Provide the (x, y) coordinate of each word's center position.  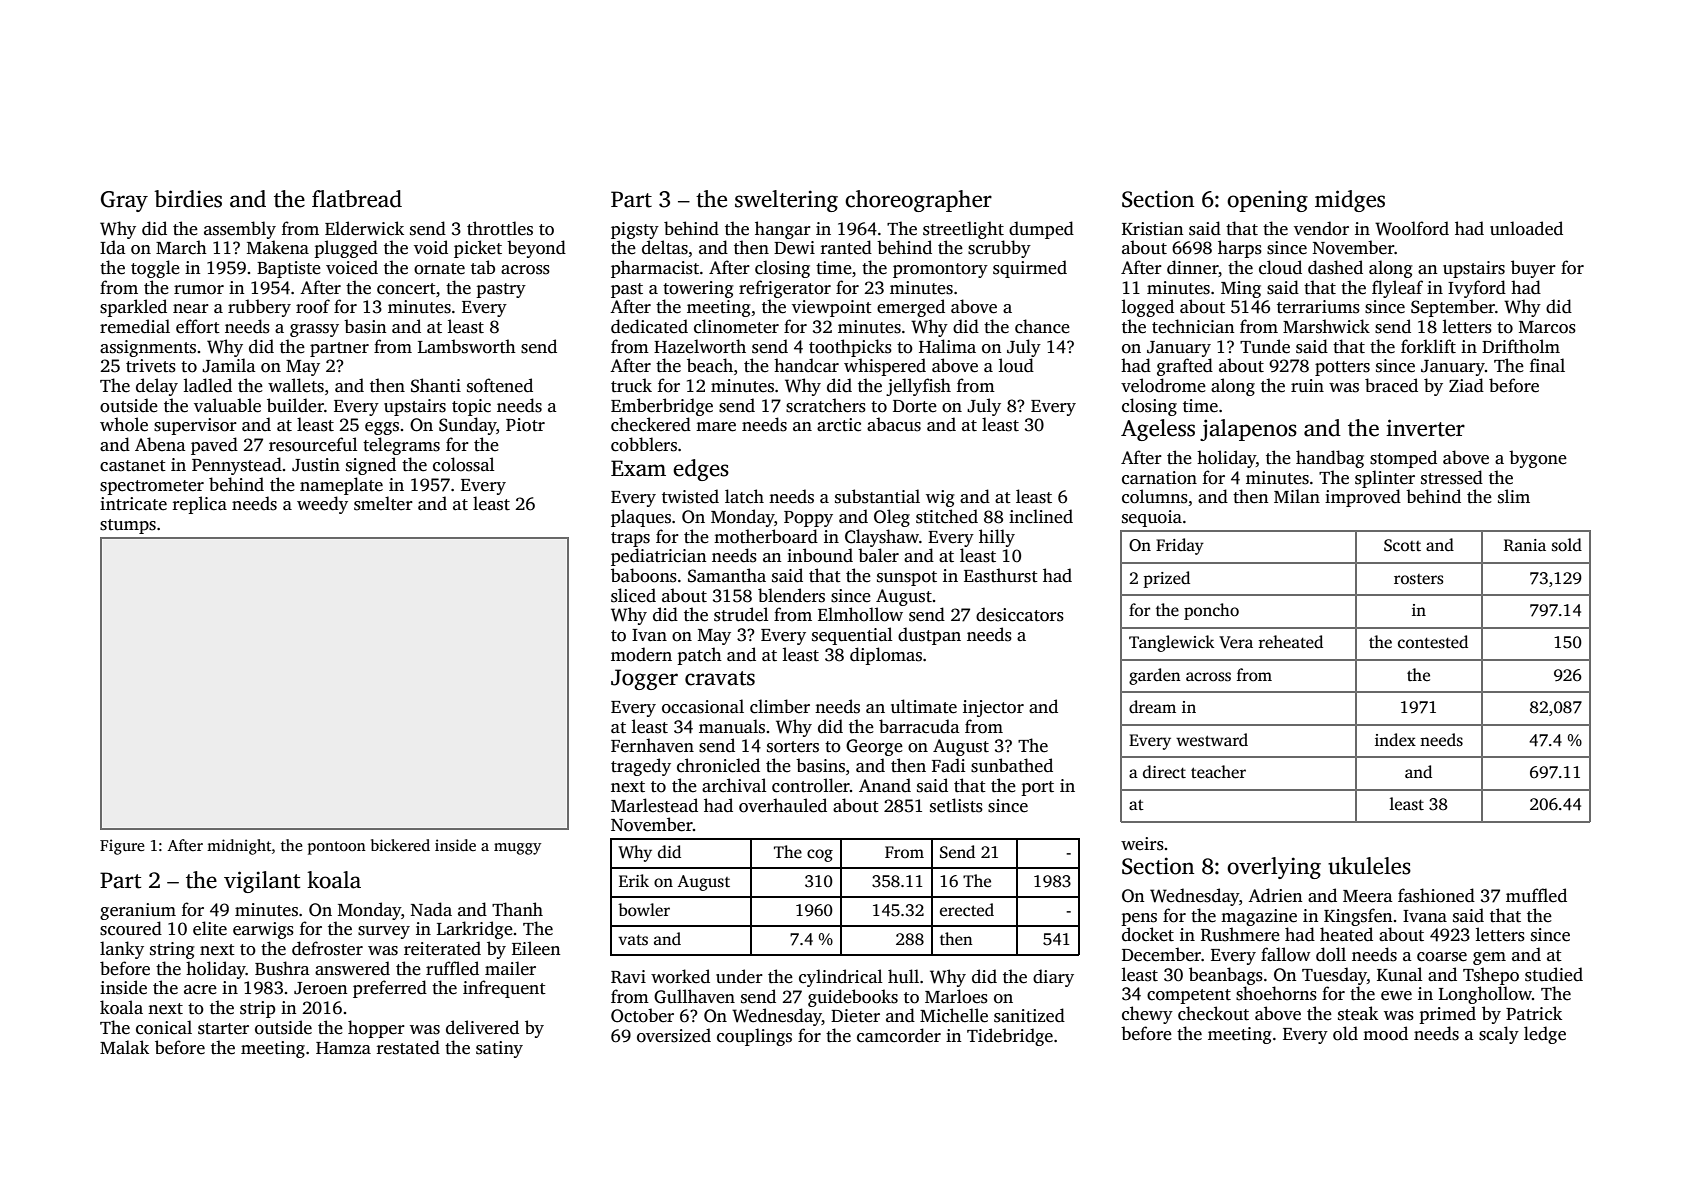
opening (1267, 201)
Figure (122, 847)
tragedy (641, 767)
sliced (633, 595)
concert (406, 289)
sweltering (786, 201)
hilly (997, 538)
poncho (1211, 611)
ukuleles (1369, 866)
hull (903, 976)
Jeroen (320, 988)
